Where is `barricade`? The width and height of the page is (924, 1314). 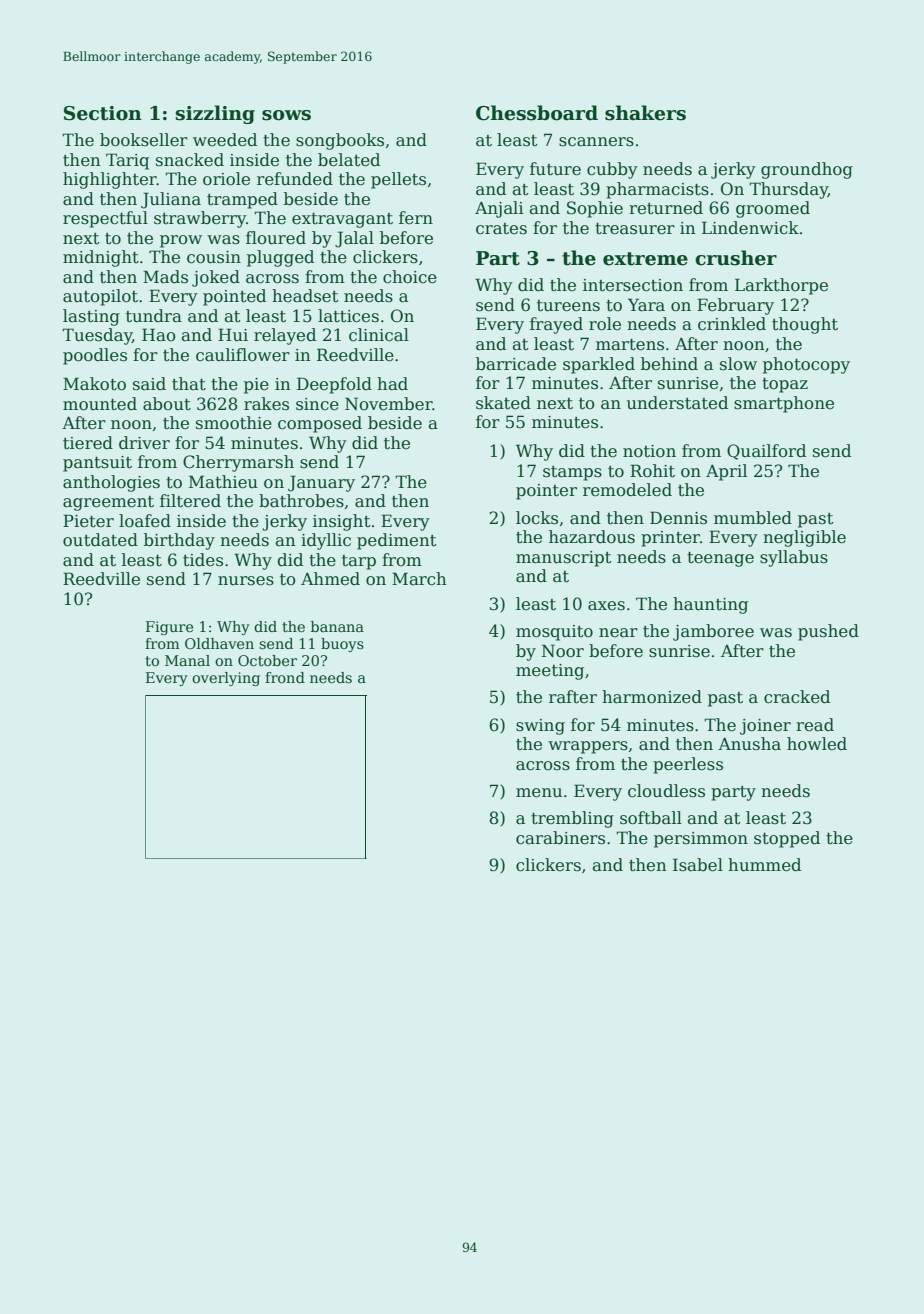
barricade is located at coordinates (516, 364).
